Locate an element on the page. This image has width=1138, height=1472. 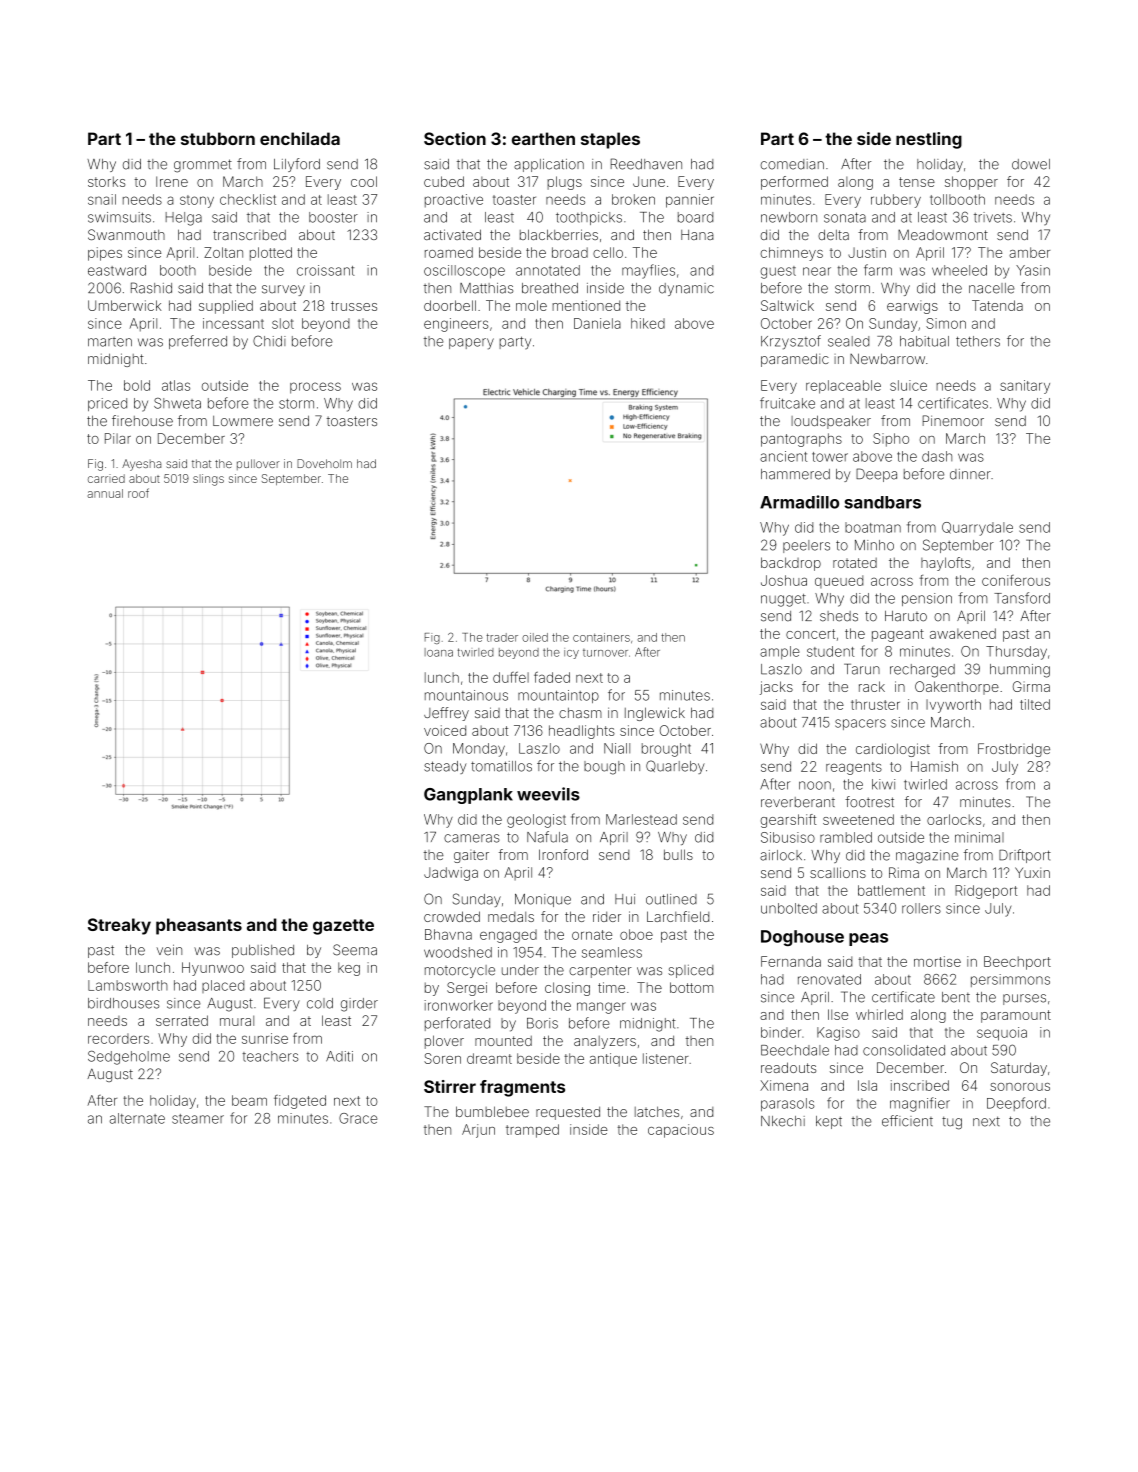
Aditi is located at coordinates (339, 1056).
